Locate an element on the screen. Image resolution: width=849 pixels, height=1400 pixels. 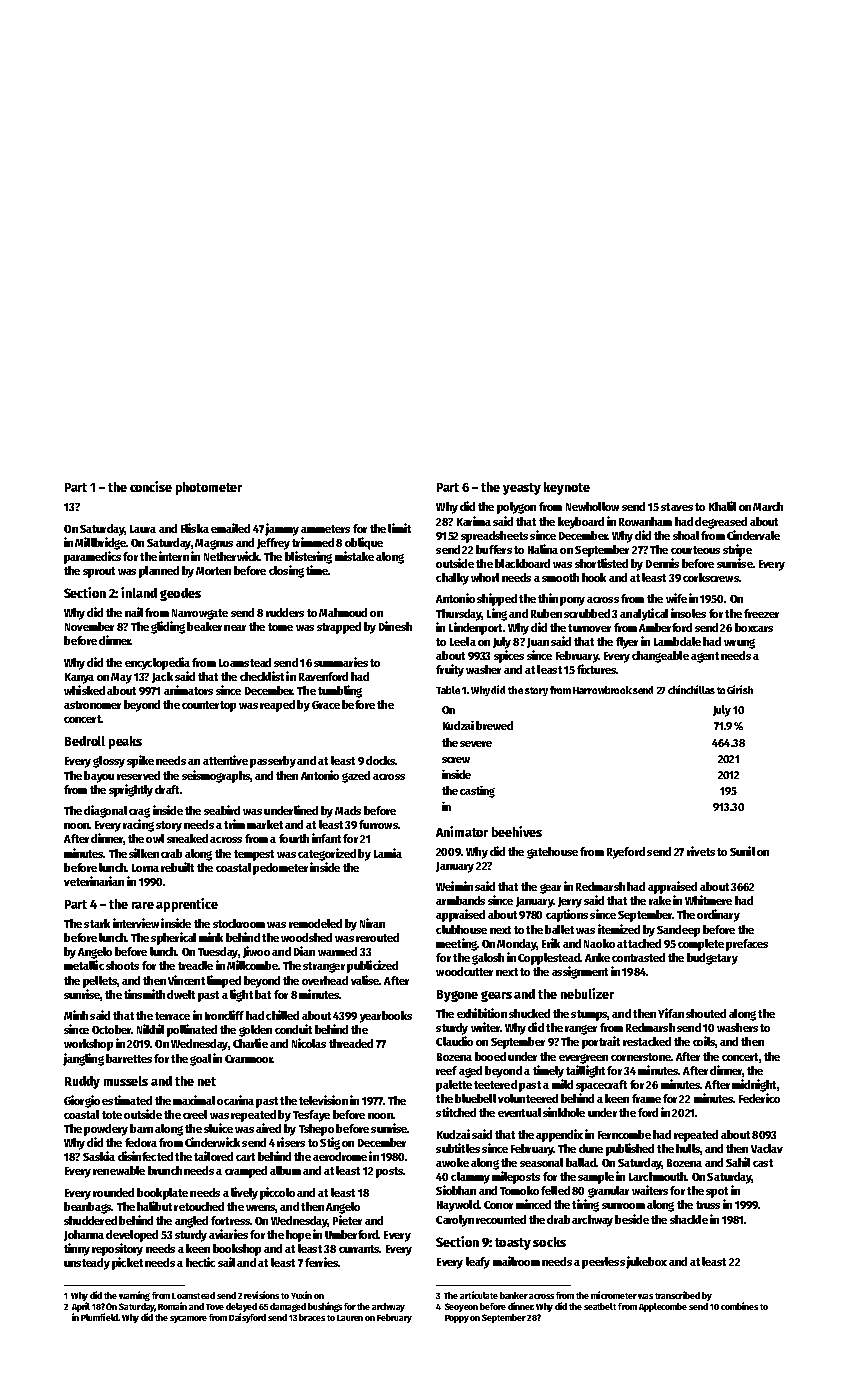
Khalil is located at coordinates (722, 506).
